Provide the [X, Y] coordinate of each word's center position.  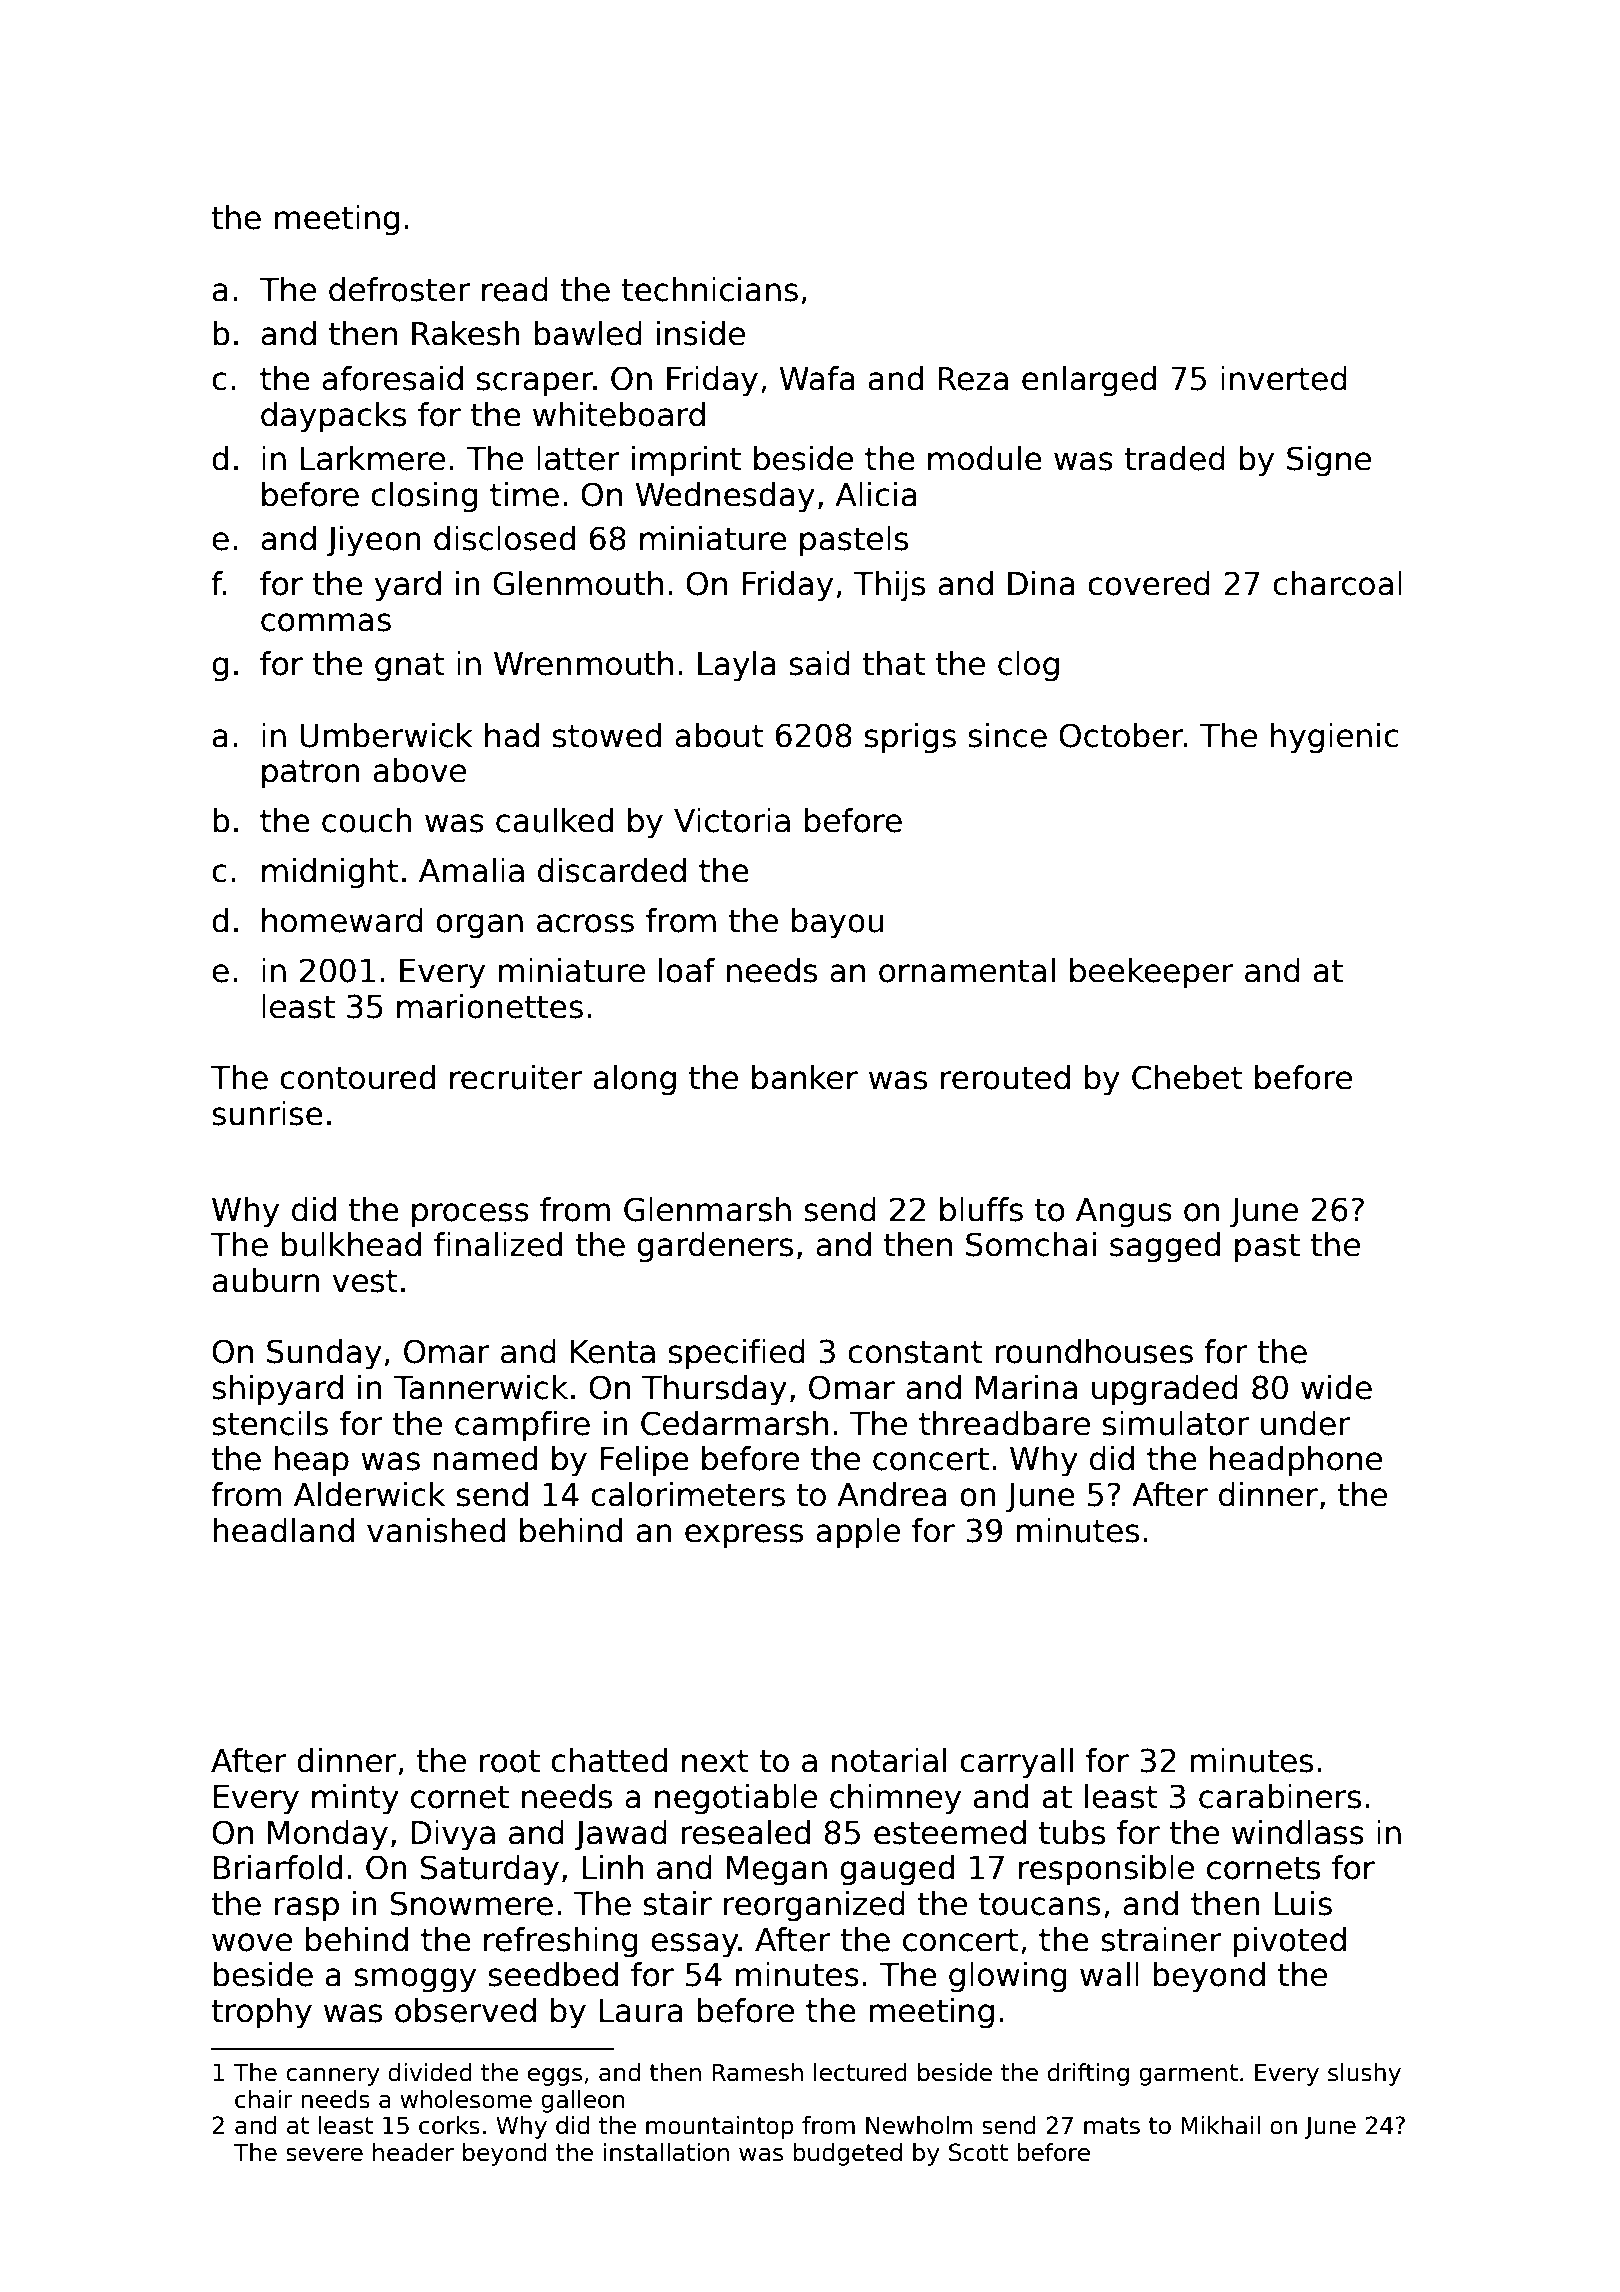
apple [858, 1533]
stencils [270, 1423]
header [413, 2152]
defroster [399, 289]
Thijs [889, 586]
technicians [710, 289]
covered [1149, 583]
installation [666, 2152]
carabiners [1280, 1796]
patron [311, 774]
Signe [1329, 461]
